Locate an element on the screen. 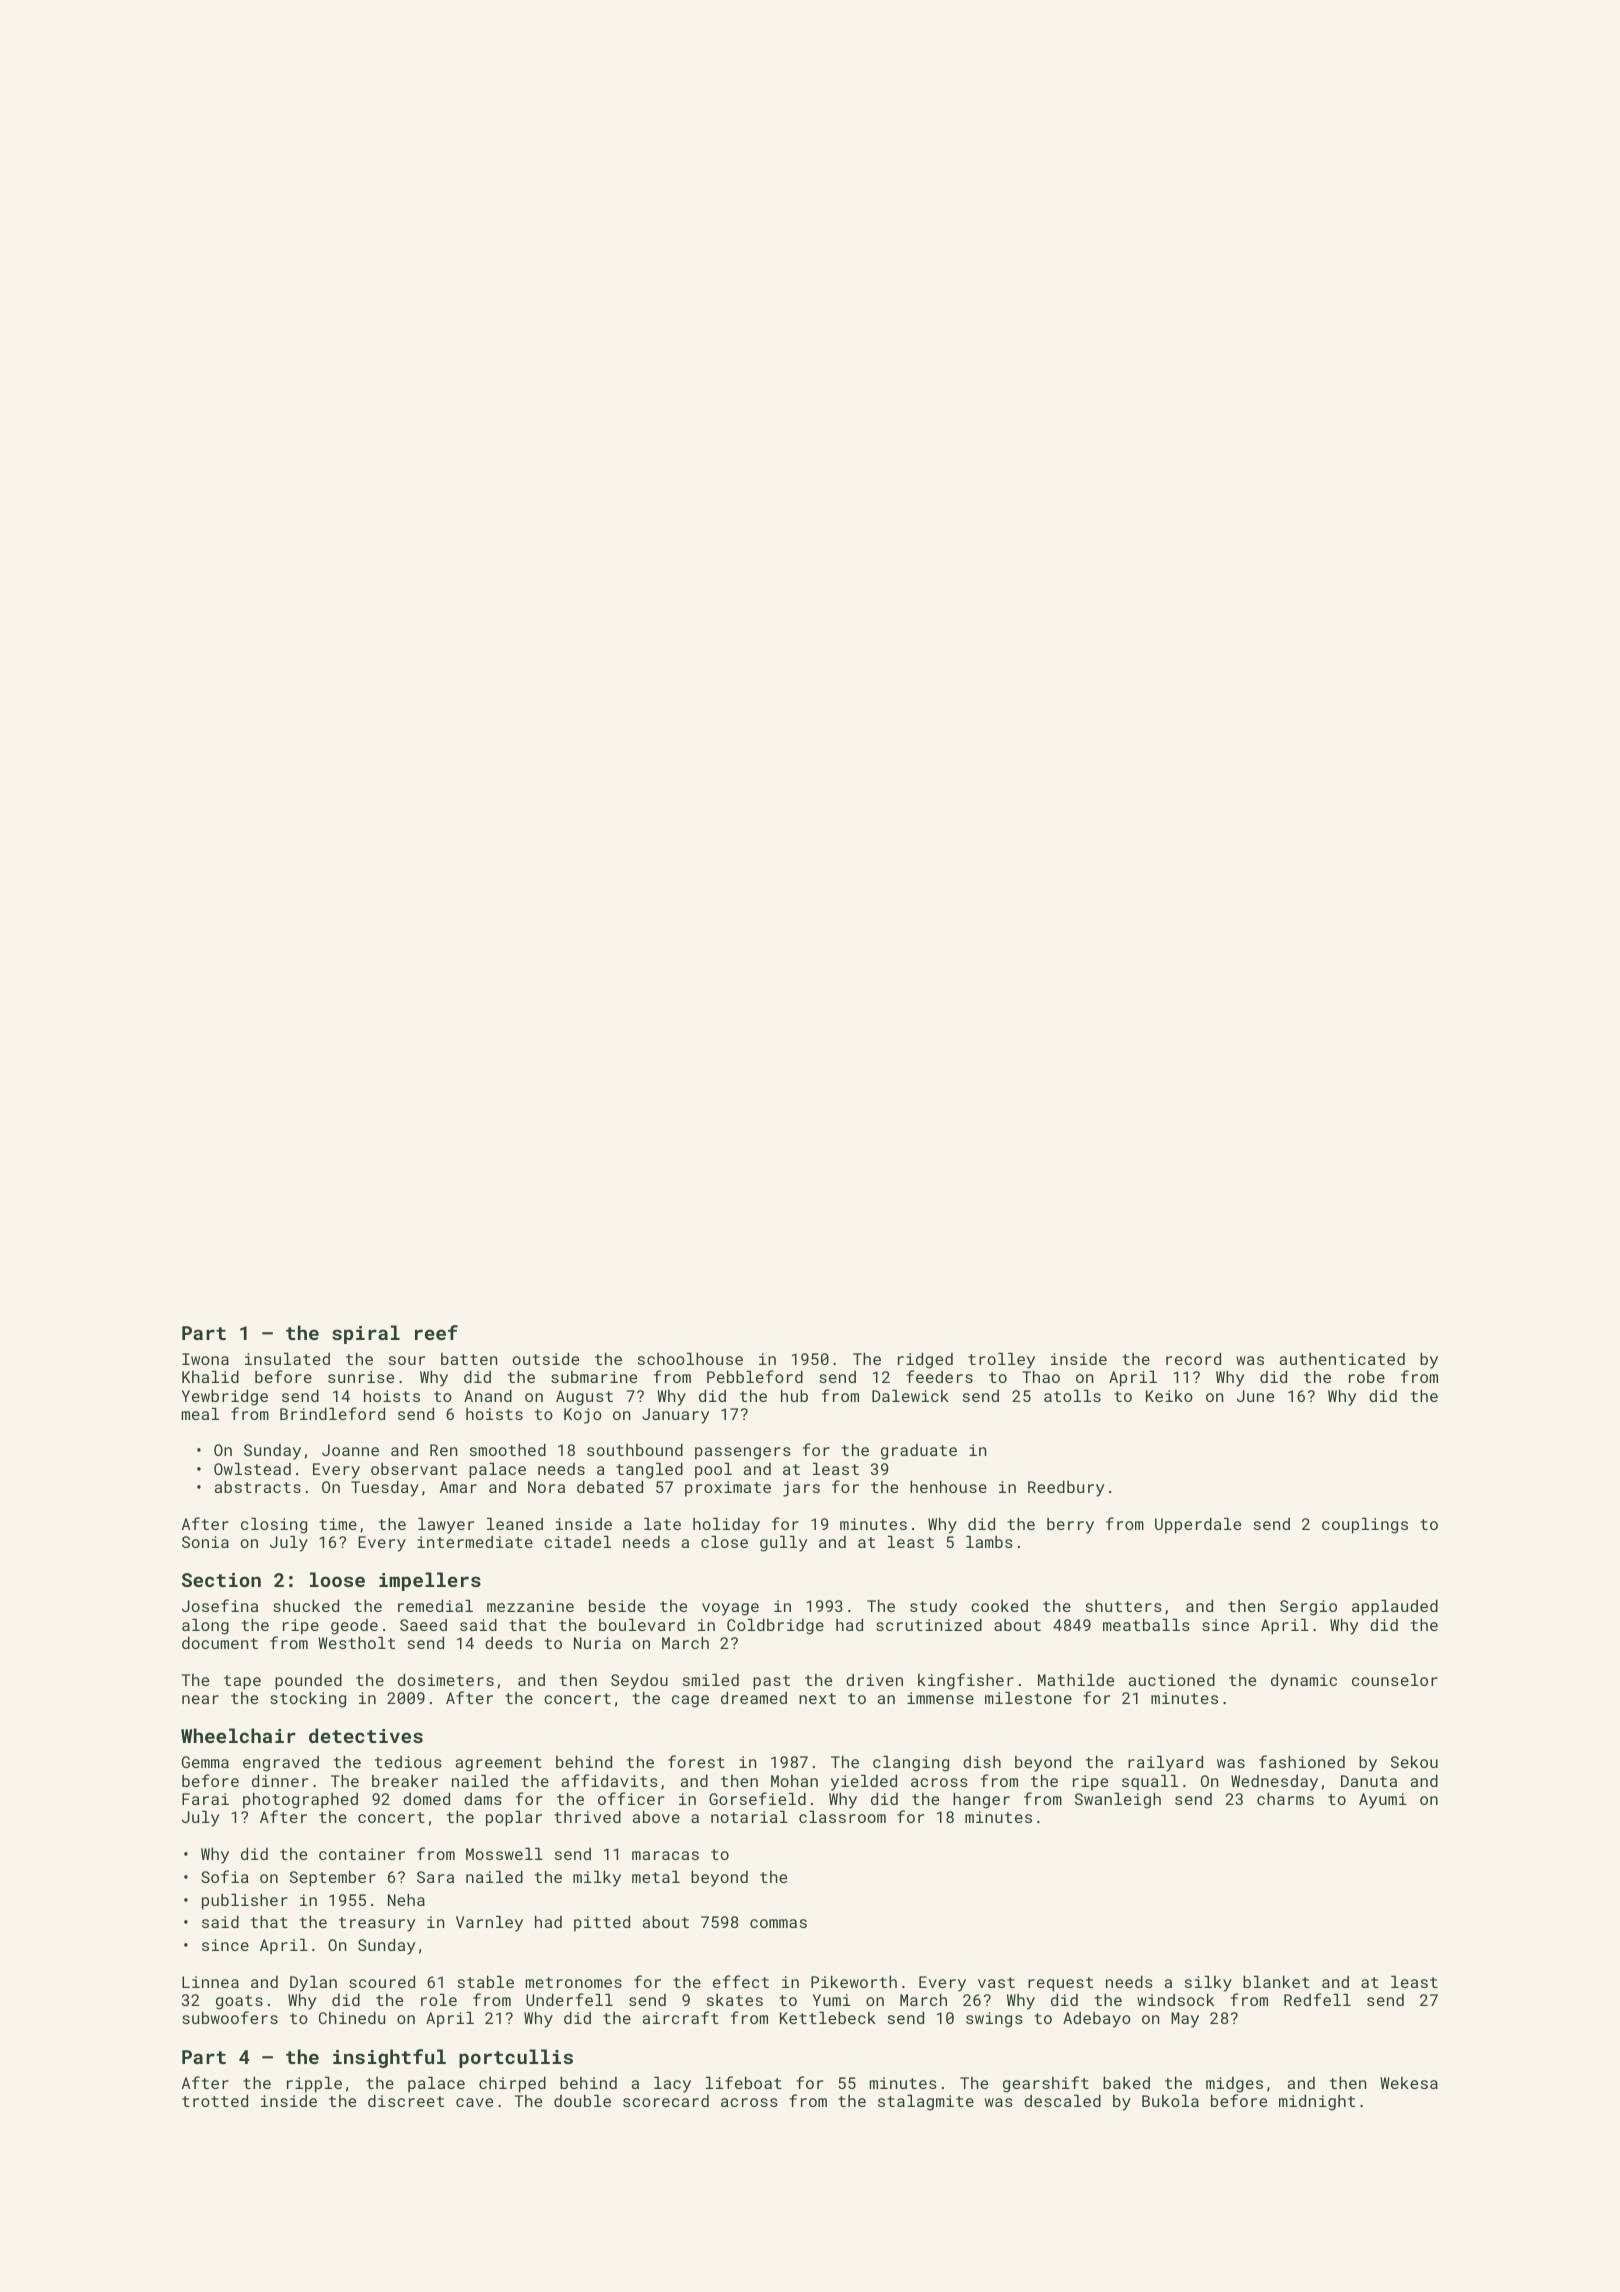 The image size is (1620, 2292). charms is located at coordinates (1285, 1799).
